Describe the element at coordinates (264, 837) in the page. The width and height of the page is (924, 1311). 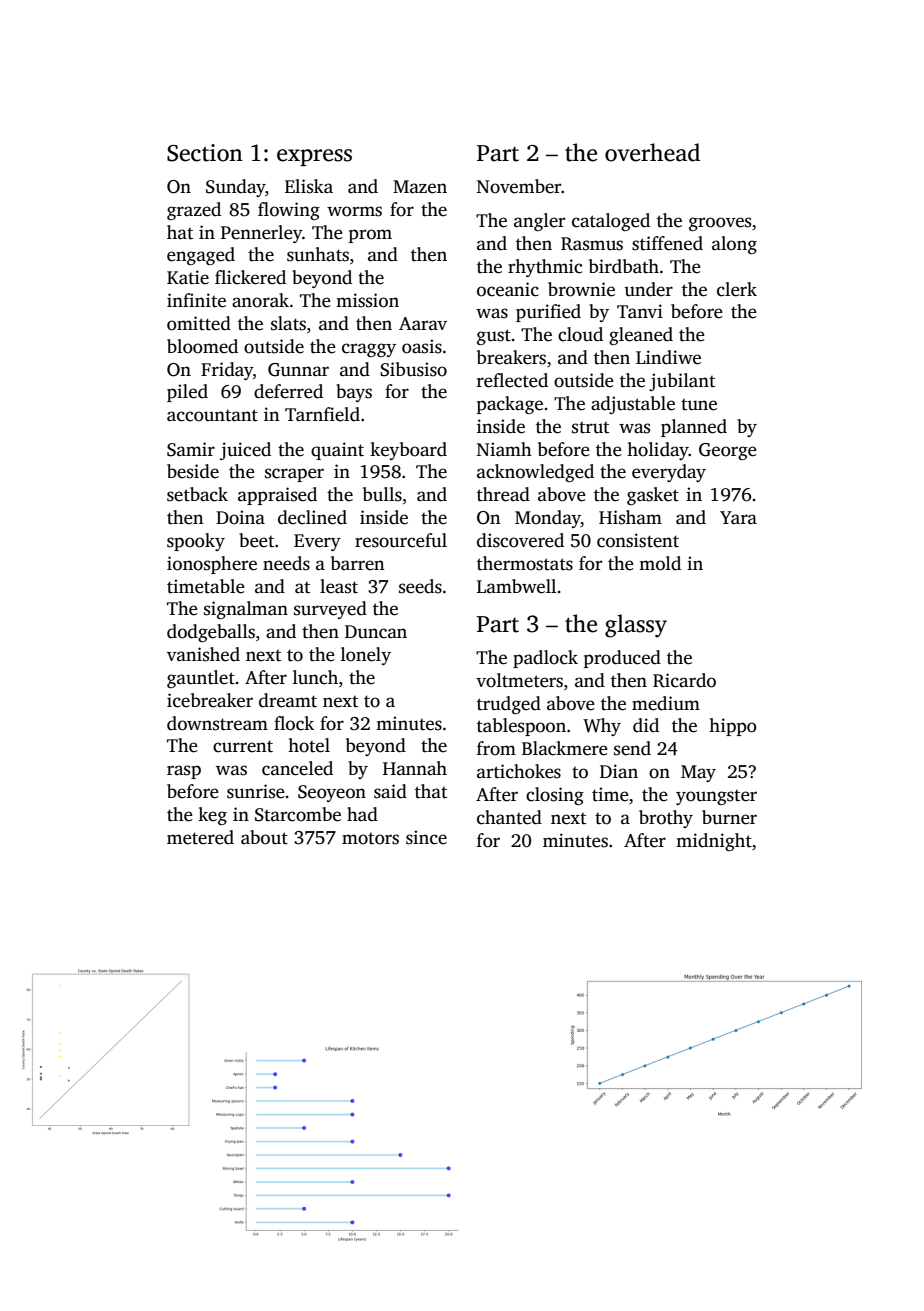
I see `about` at that location.
